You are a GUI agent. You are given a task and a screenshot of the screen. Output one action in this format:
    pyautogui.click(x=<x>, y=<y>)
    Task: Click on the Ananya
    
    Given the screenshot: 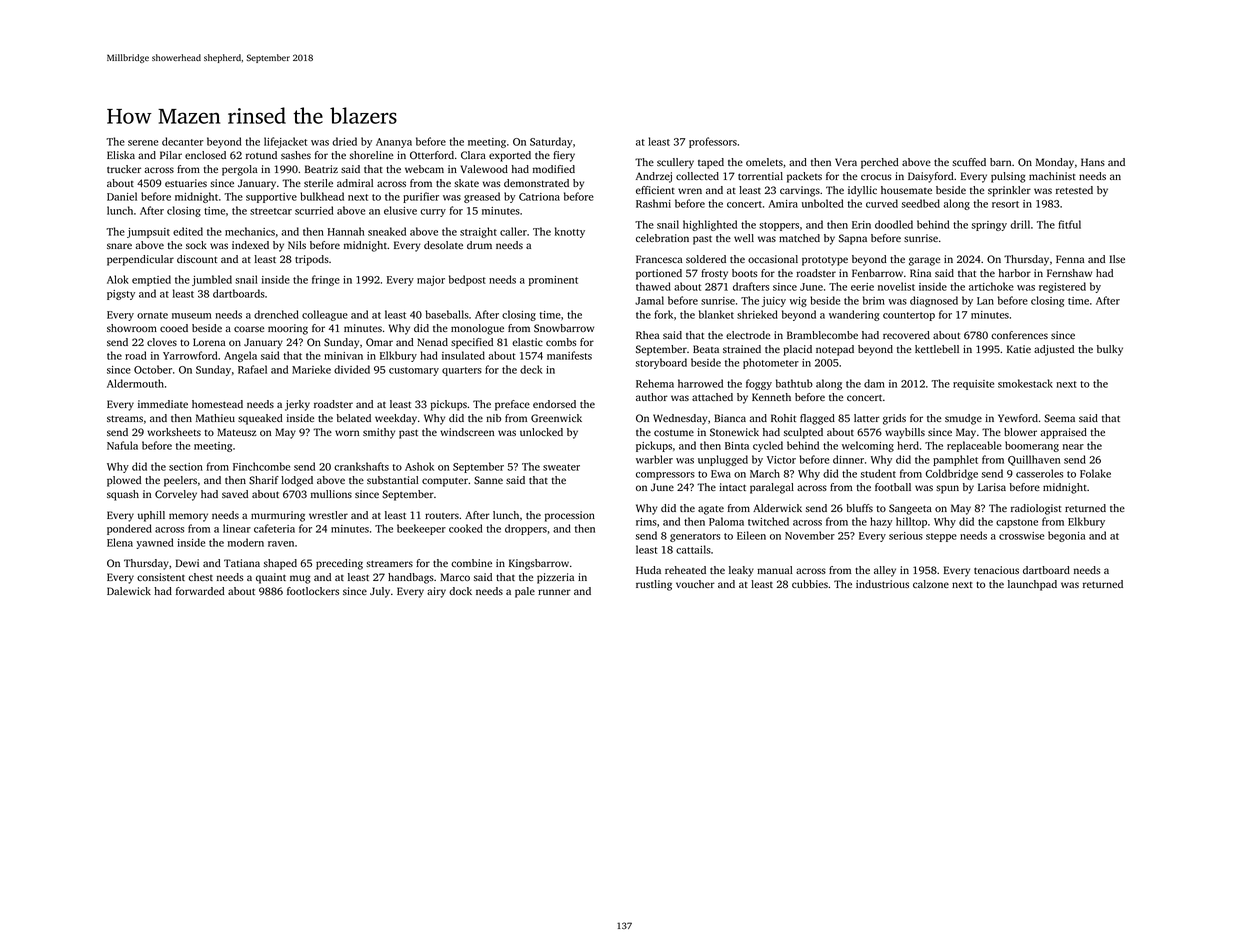 What is the action you would take?
    pyautogui.click(x=394, y=143)
